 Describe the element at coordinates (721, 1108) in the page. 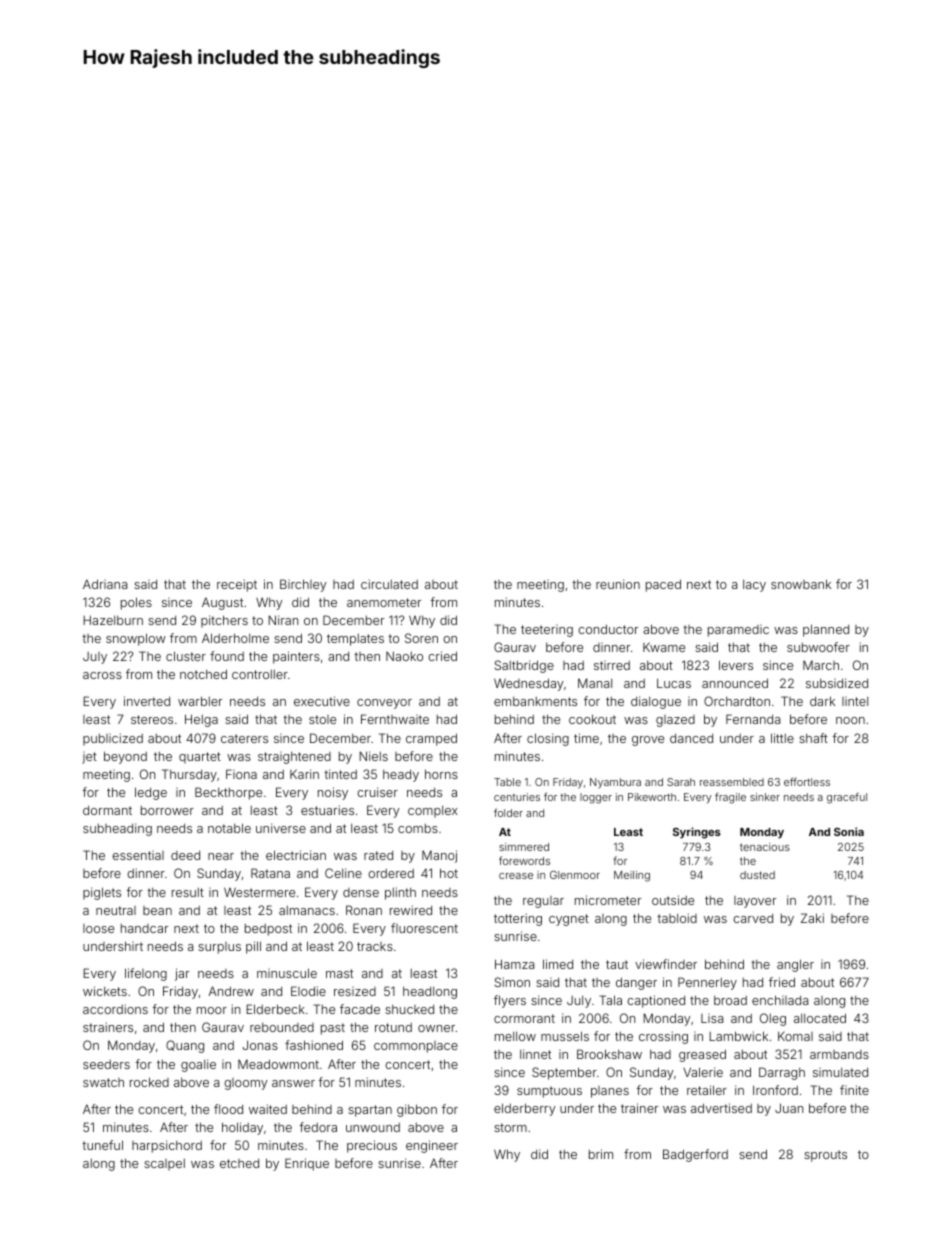

I see `advertised` at that location.
